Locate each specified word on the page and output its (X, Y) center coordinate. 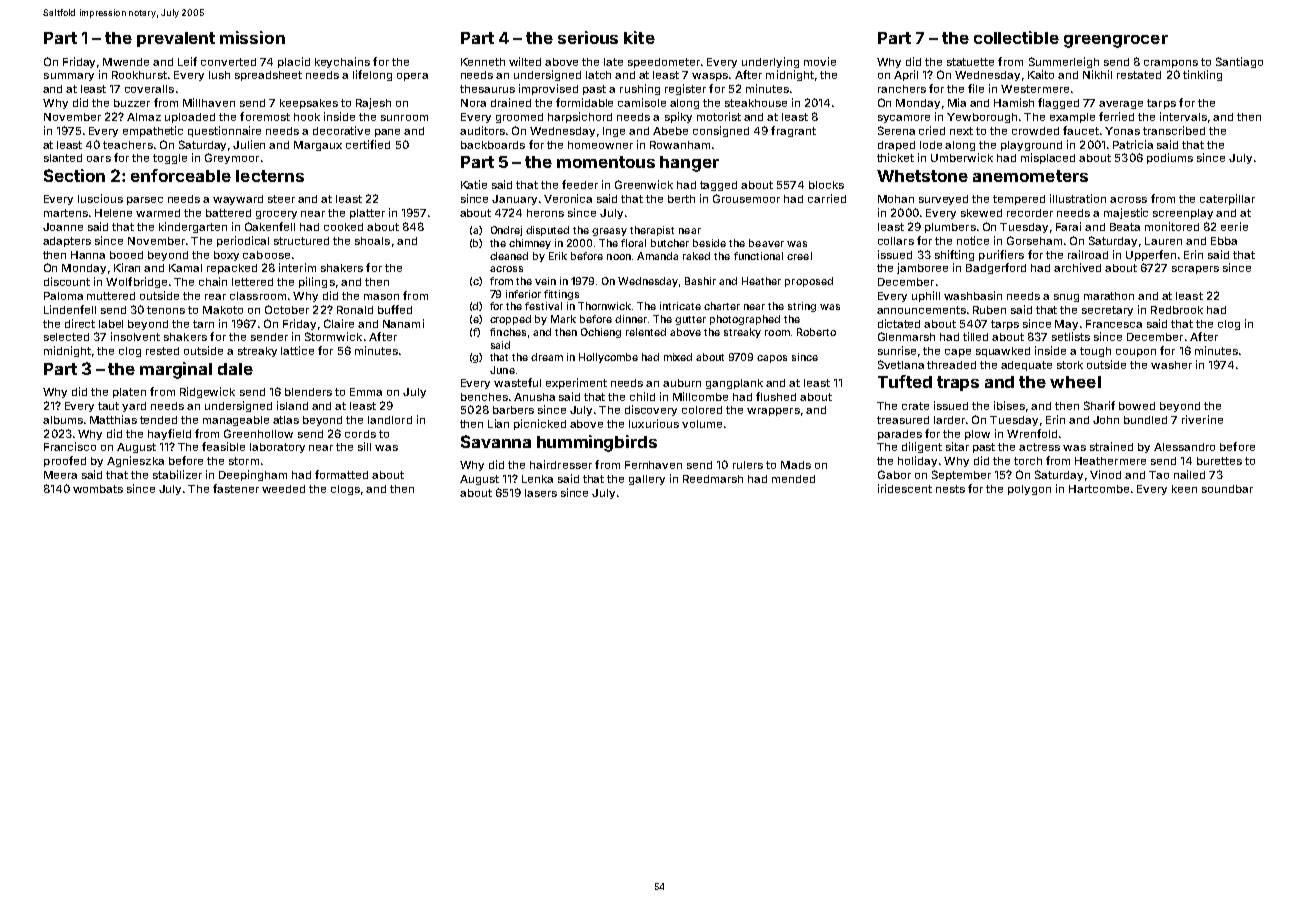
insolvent (135, 336)
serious (588, 37)
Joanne (63, 227)
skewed (981, 213)
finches (508, 332)
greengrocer (1116, 41)
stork (1070, 365)
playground (1031, 146)
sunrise (897, 350)
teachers (128, 145)
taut (108, 406)
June (502, 370)
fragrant (793, 131)
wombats (98, 489)
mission (252, 37)
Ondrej (506, 231)
